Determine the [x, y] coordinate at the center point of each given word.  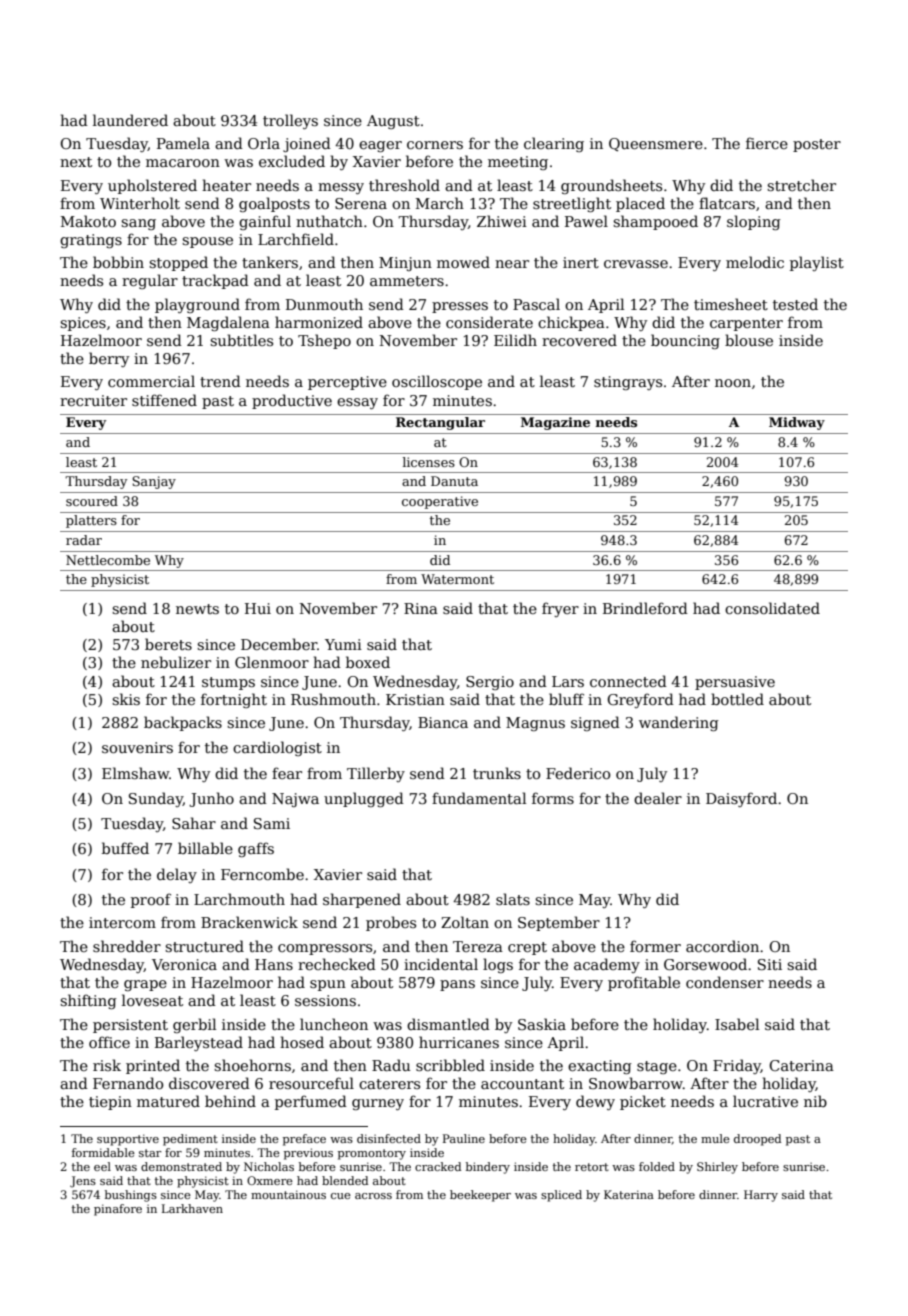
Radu [391, 1065]
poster [817, 145]
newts [197, 609]
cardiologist [277, 748]
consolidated [772, 608]
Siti [770, 964]
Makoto [88, 221]
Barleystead [199, 1043]
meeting [518, 163]
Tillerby [376, 774]
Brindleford [645, 608]
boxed [368, 662]
